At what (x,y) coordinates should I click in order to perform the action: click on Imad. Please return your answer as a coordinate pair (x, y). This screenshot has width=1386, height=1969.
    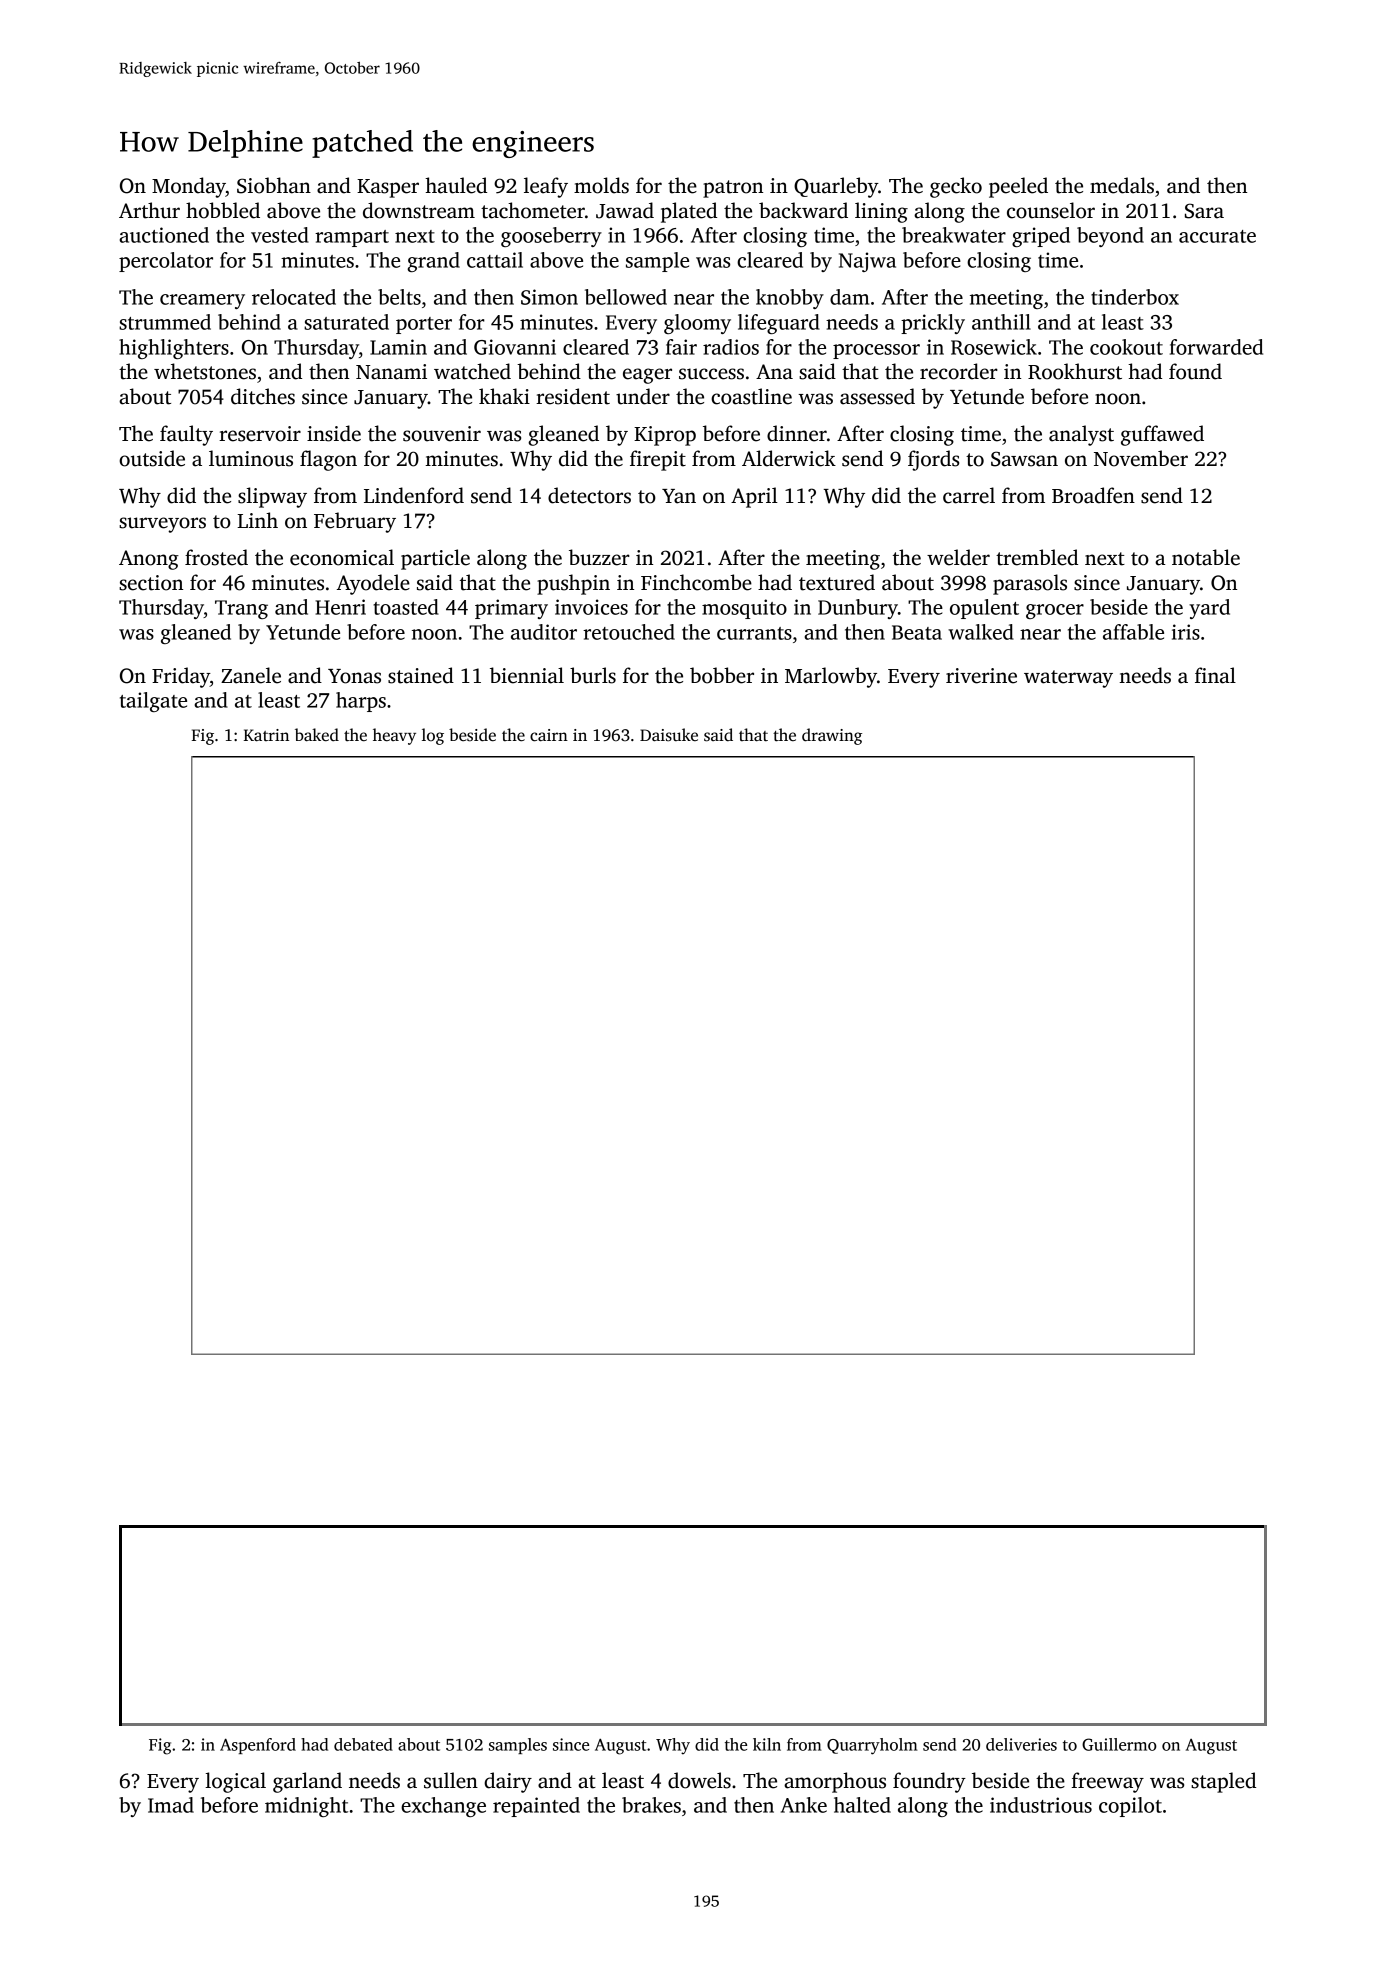
    Looking at the image, I should click on (171, 1805).
